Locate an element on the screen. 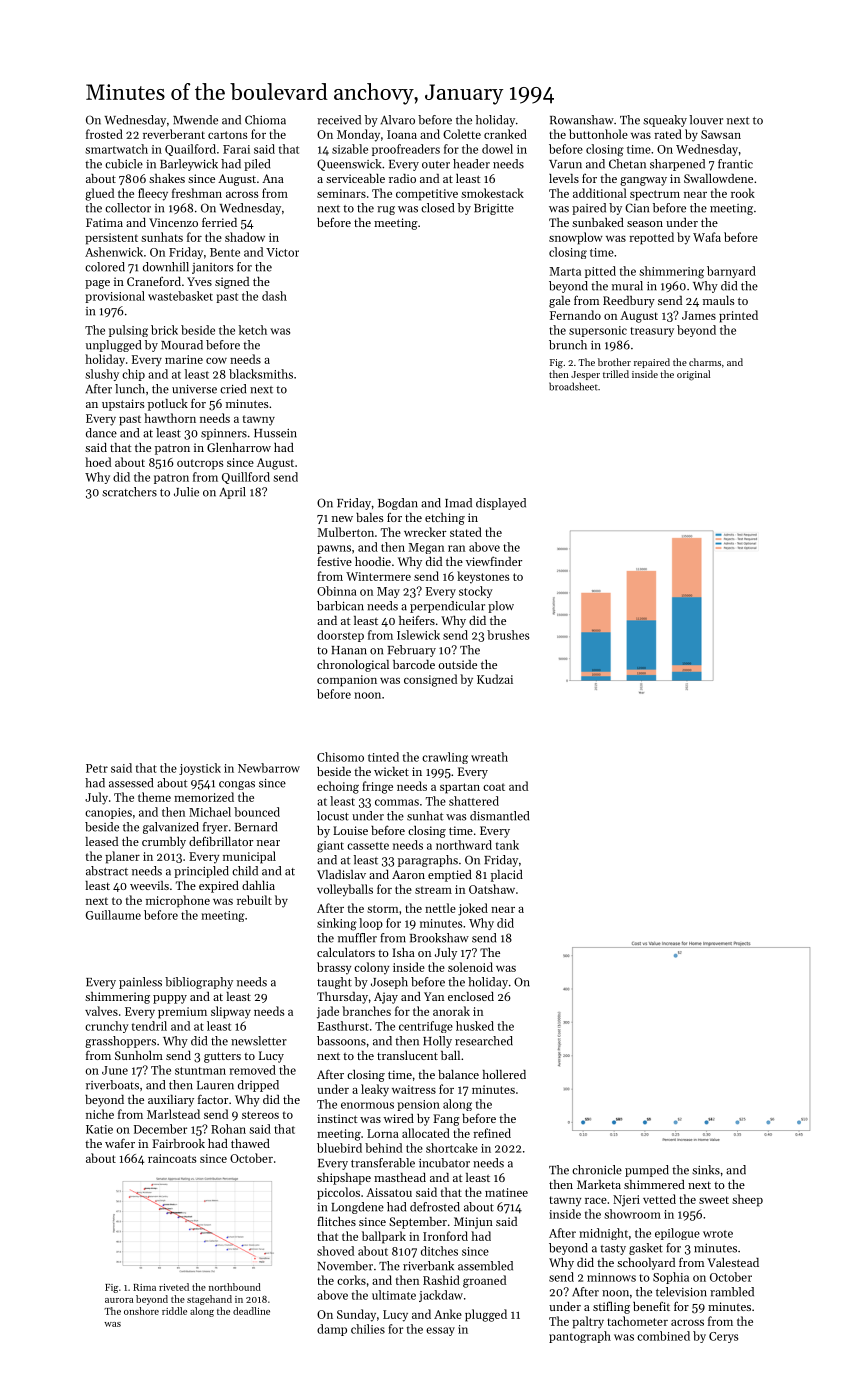 The image size is (849, 1400). printed is located at coordinates (738, 316).
